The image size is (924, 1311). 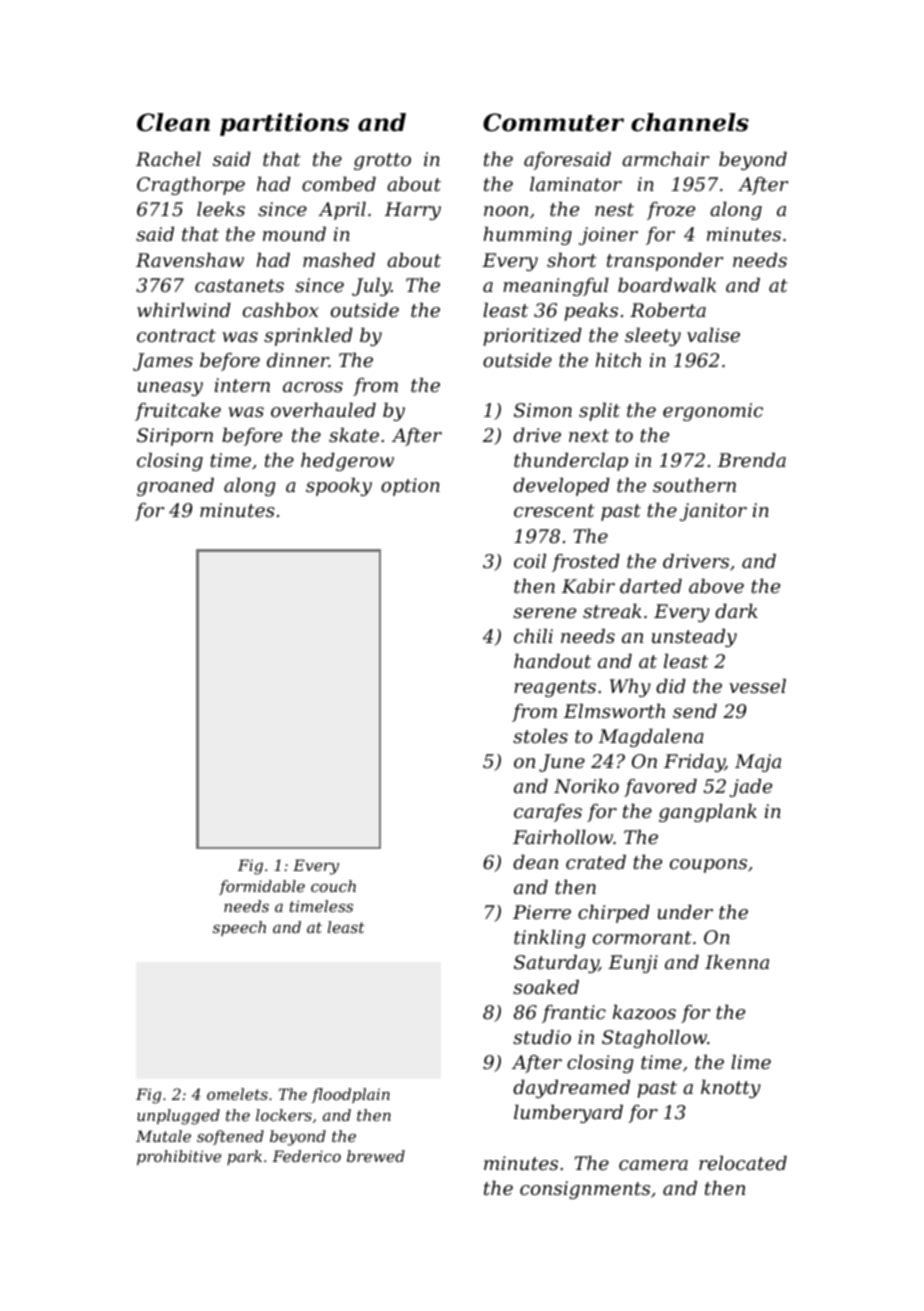 What do you see at coordinates (376, 1156) in the screenshot?
I see `brewed` at bounding box center [376, 1156].
